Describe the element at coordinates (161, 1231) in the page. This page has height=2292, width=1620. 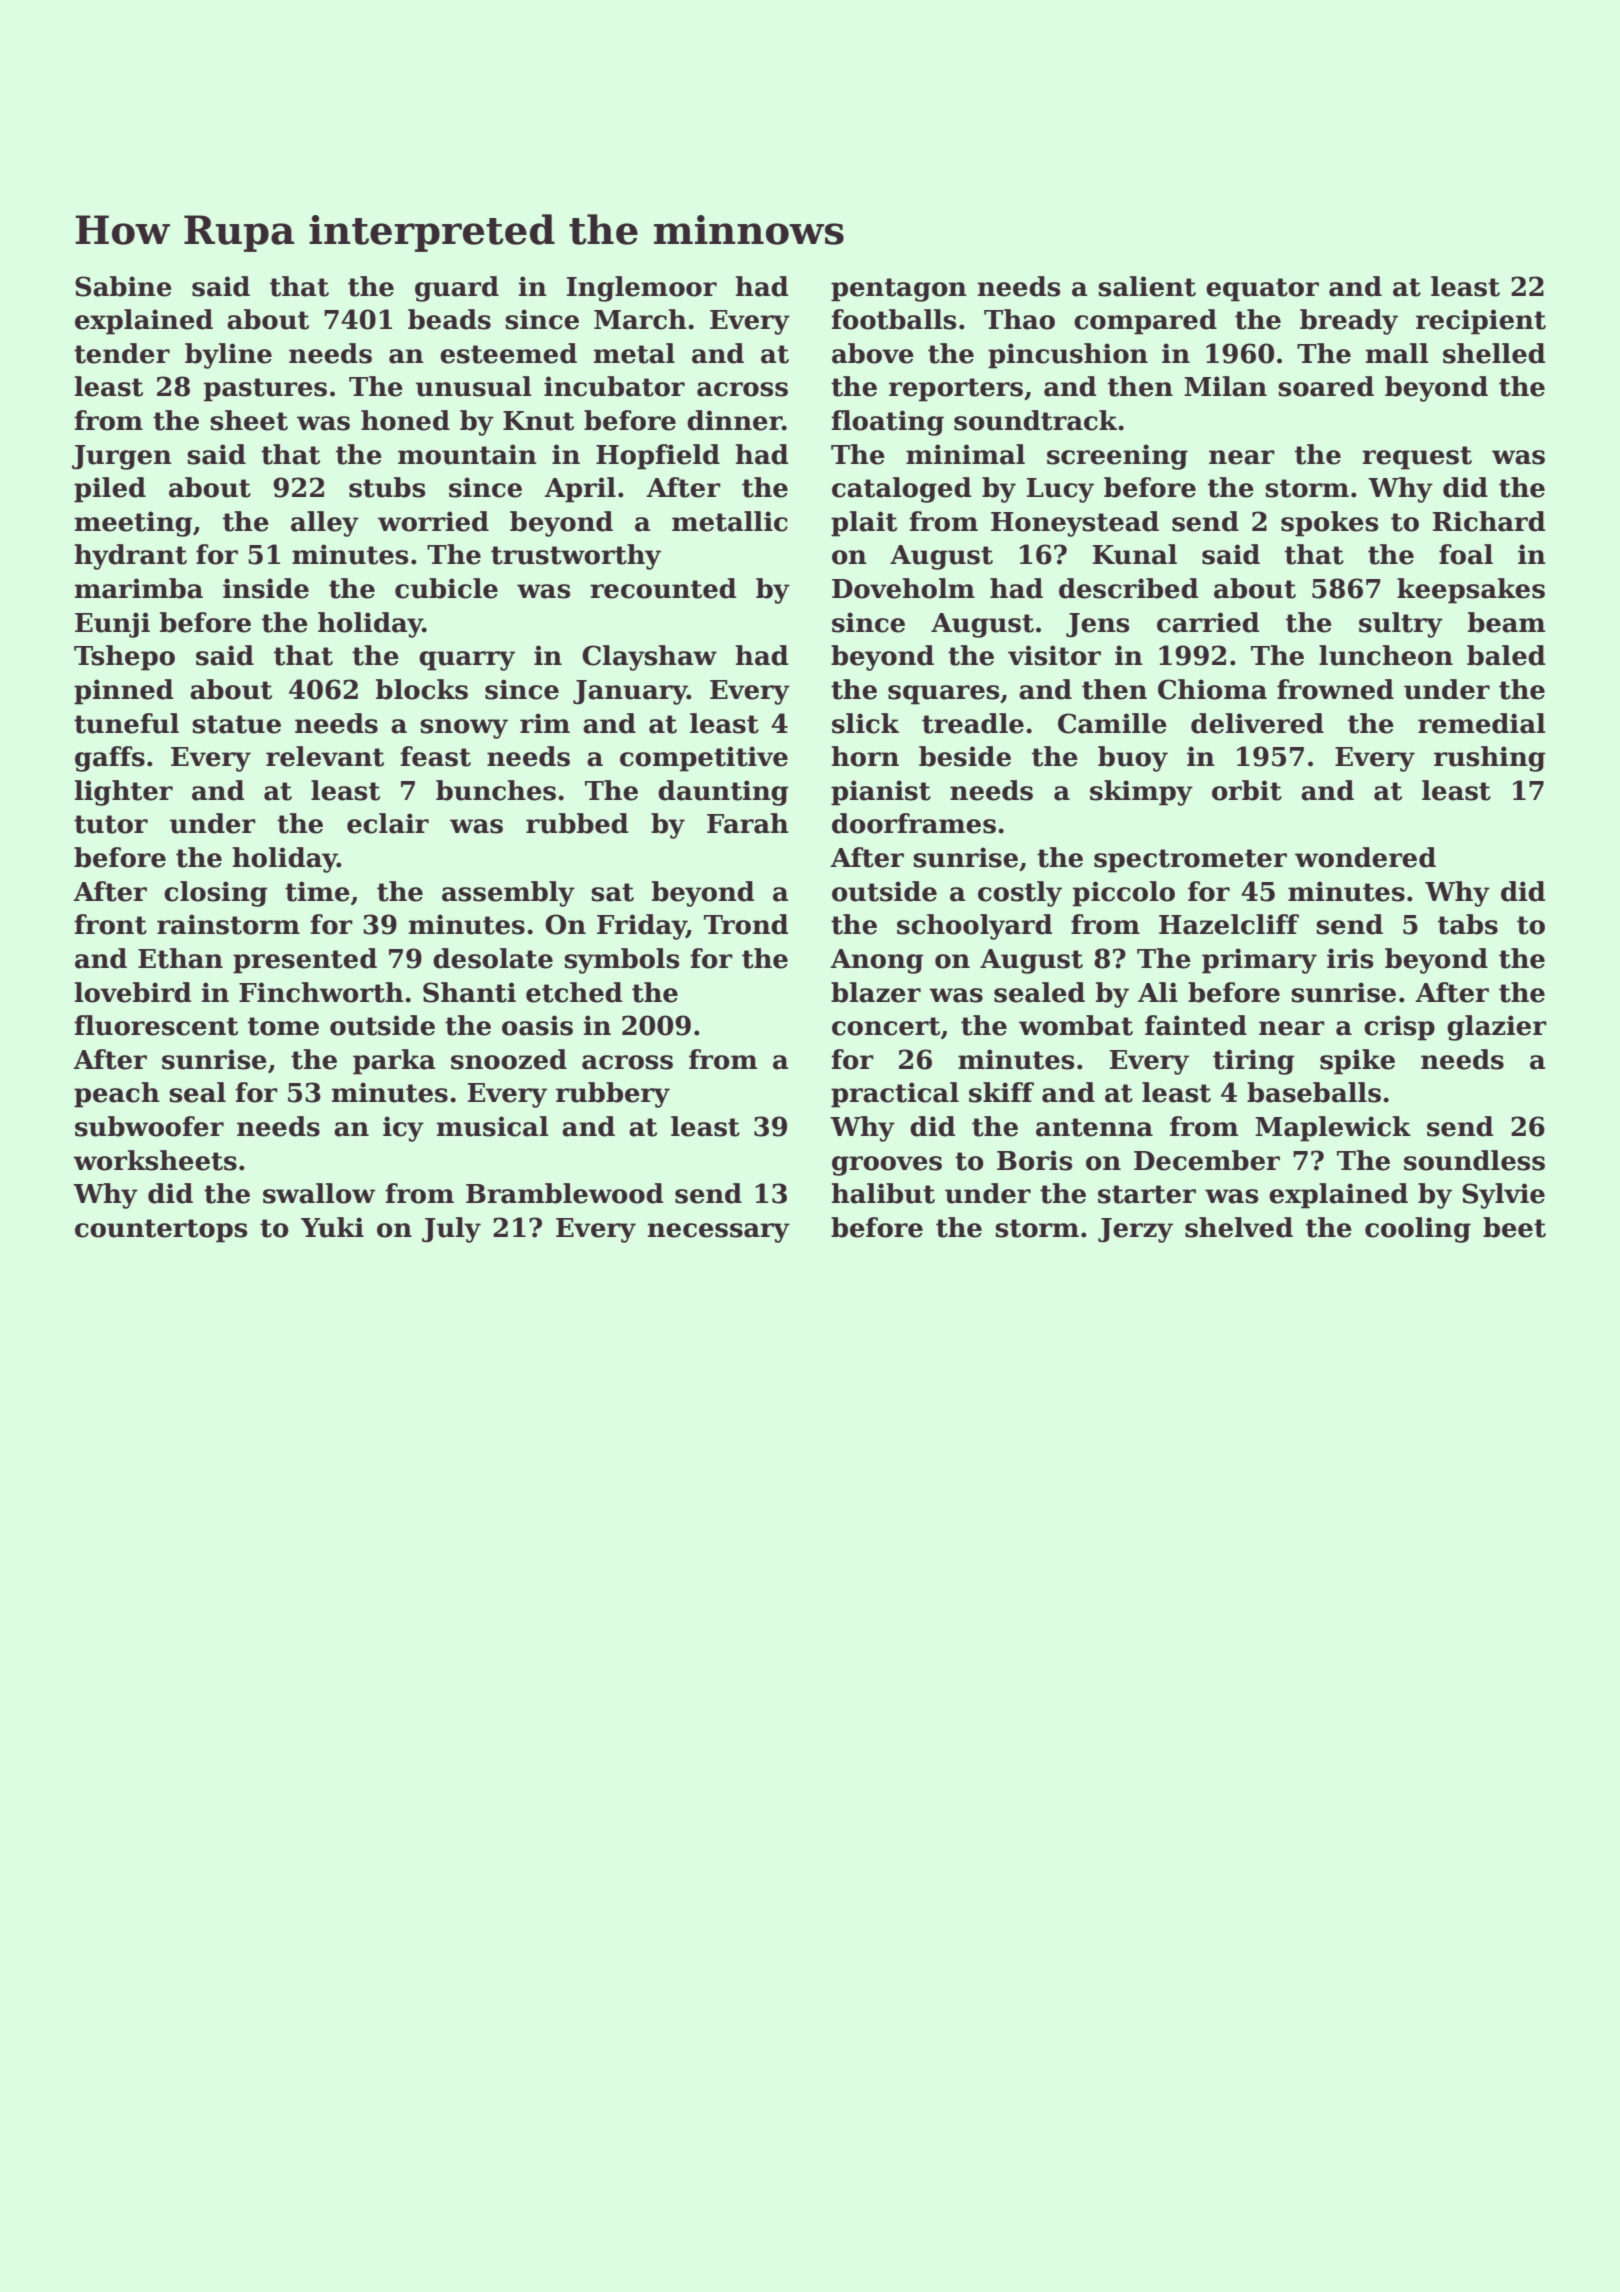
I see `countertops` at that location.
